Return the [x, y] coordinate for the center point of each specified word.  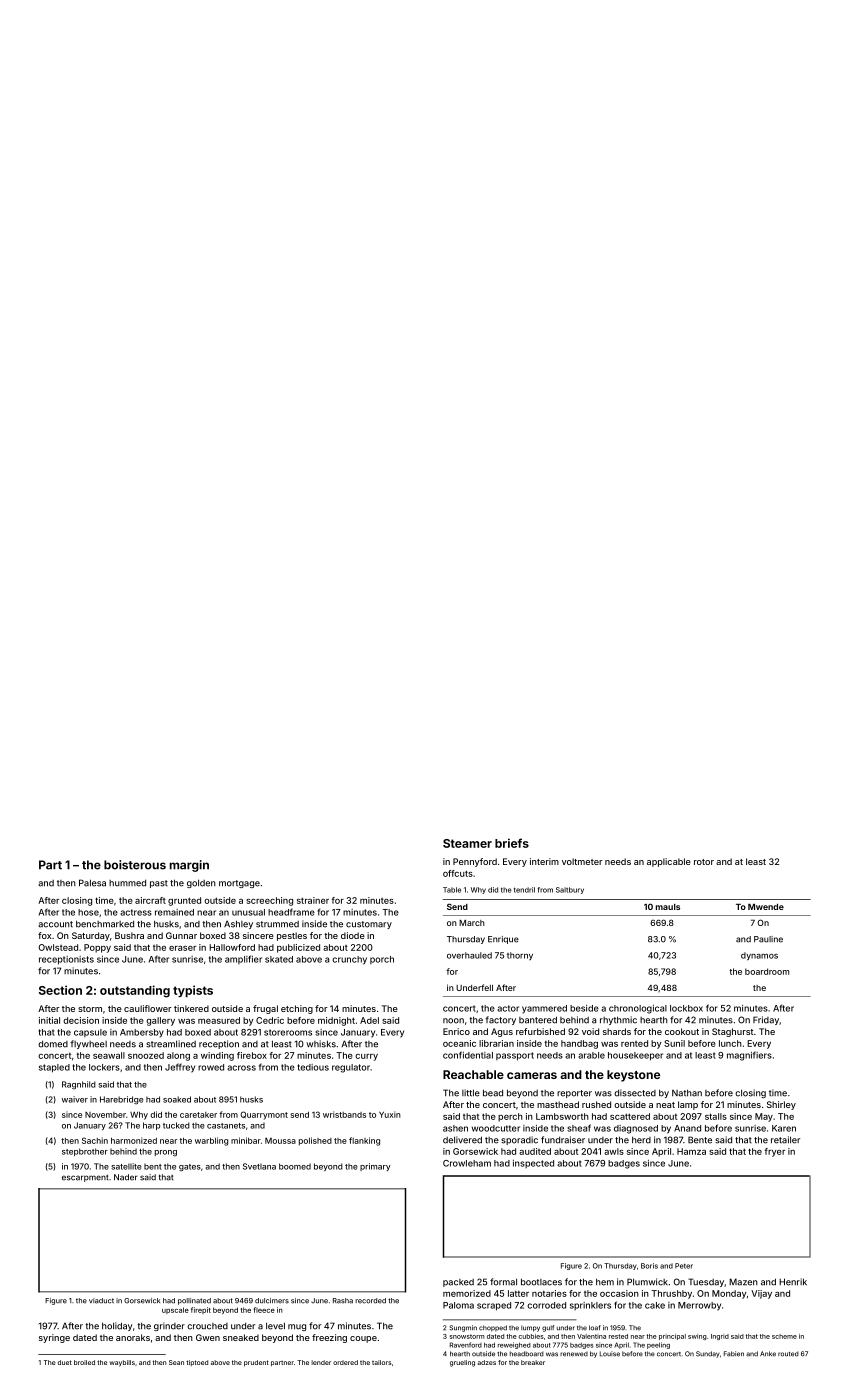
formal [503, 1282]
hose [88, 912]
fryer [774, 1152]
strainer [313, 900]
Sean [176, 1362]
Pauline [768, 939]
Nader [125, 1177]
